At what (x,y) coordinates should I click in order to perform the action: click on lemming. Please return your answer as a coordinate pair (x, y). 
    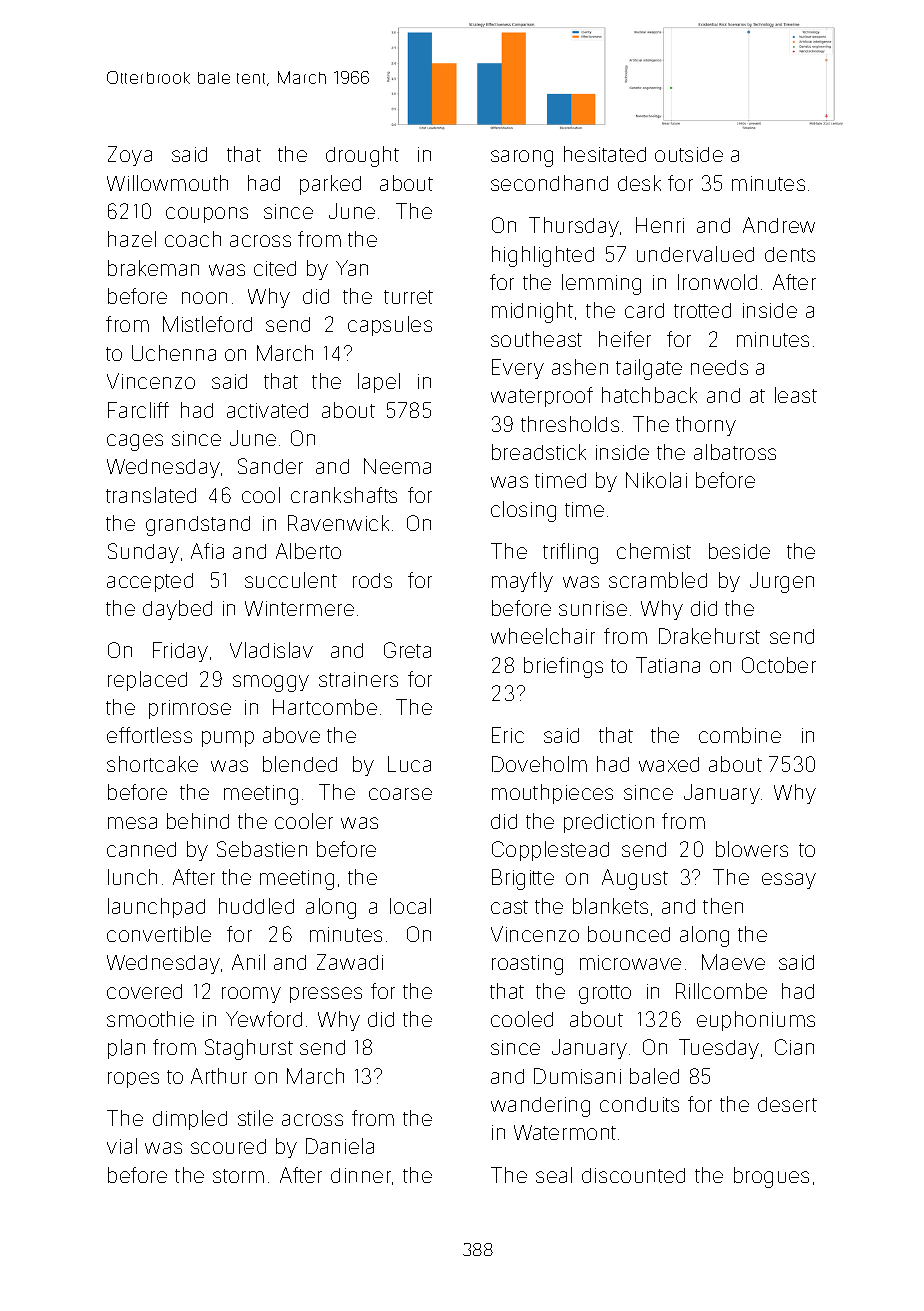
    Looking at the image, I should click on (601, 284).
